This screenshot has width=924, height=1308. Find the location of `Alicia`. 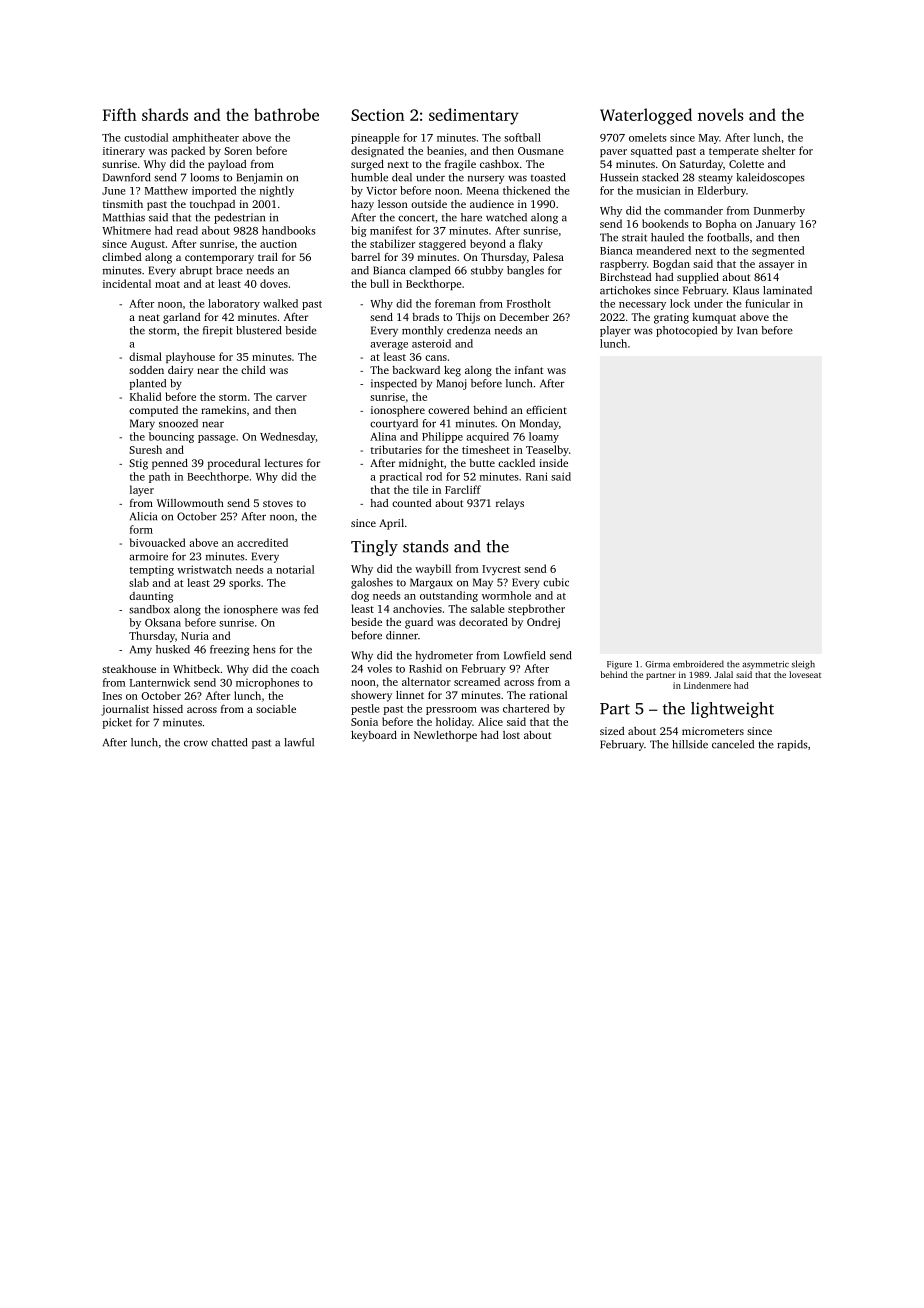

Alicia is located at coordinates (143, 516).
